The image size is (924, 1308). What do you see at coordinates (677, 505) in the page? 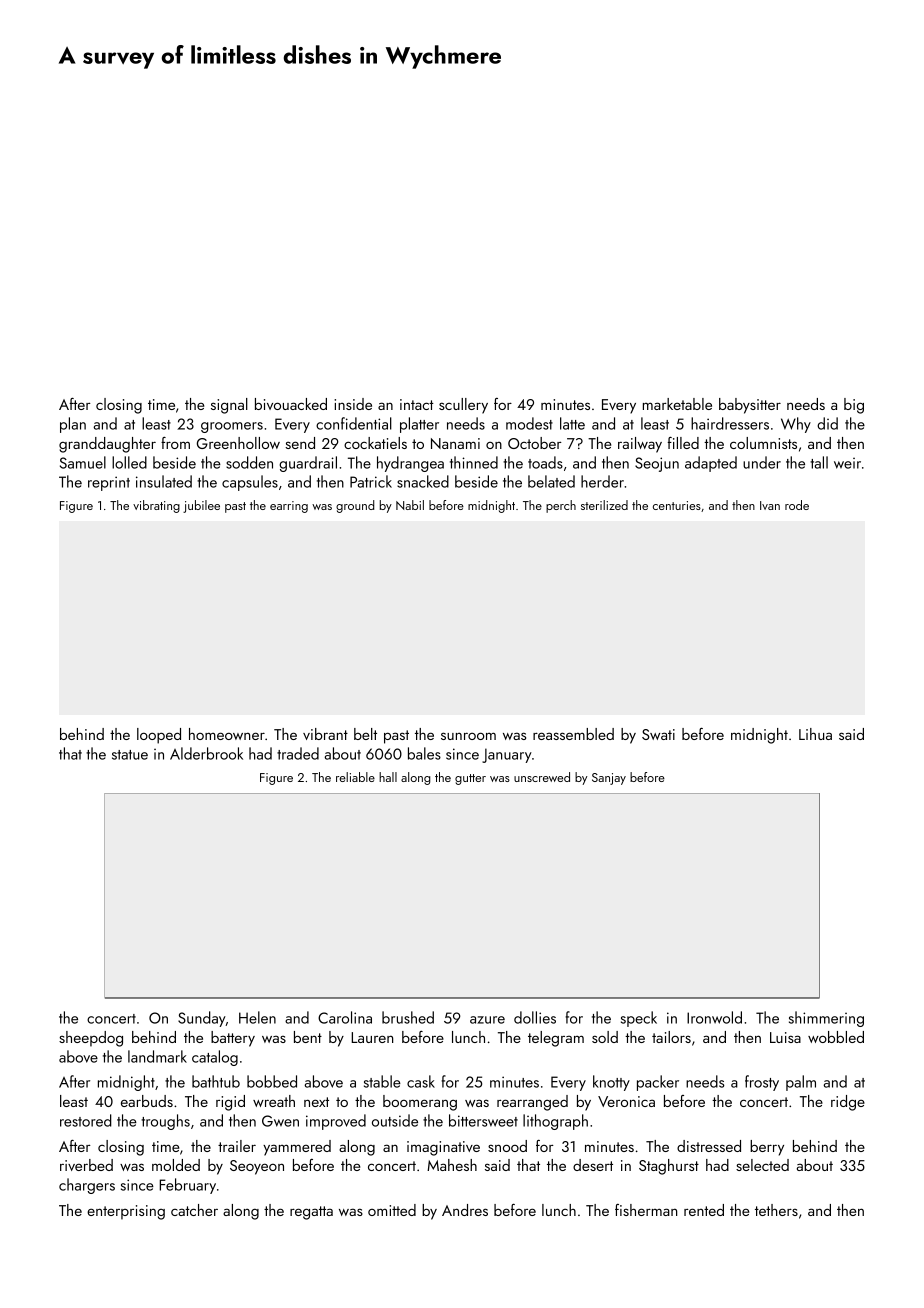
I see `centuries` at bounding box center [677, 505].
